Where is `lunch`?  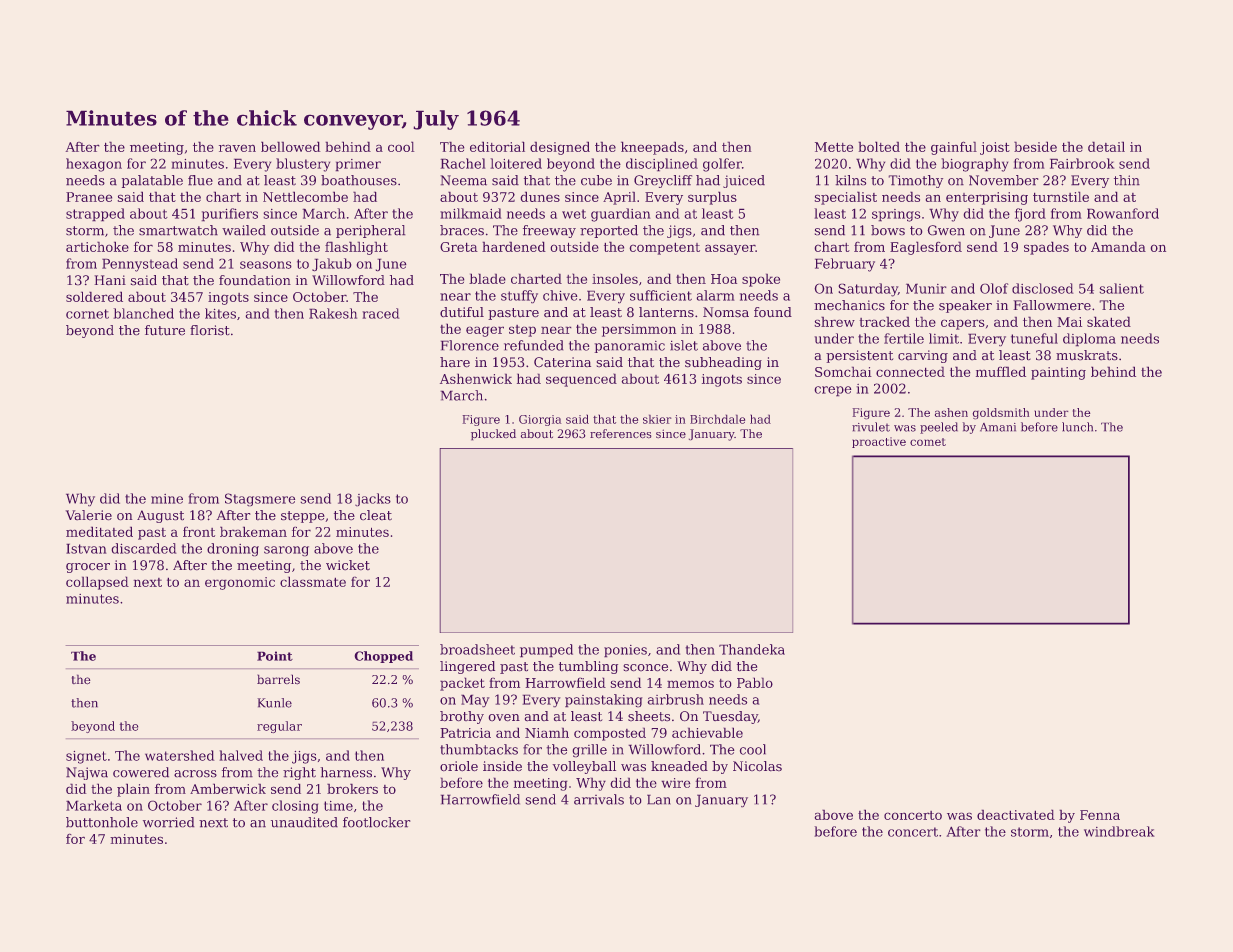 lunch is located at coordinates (1077, 427).
